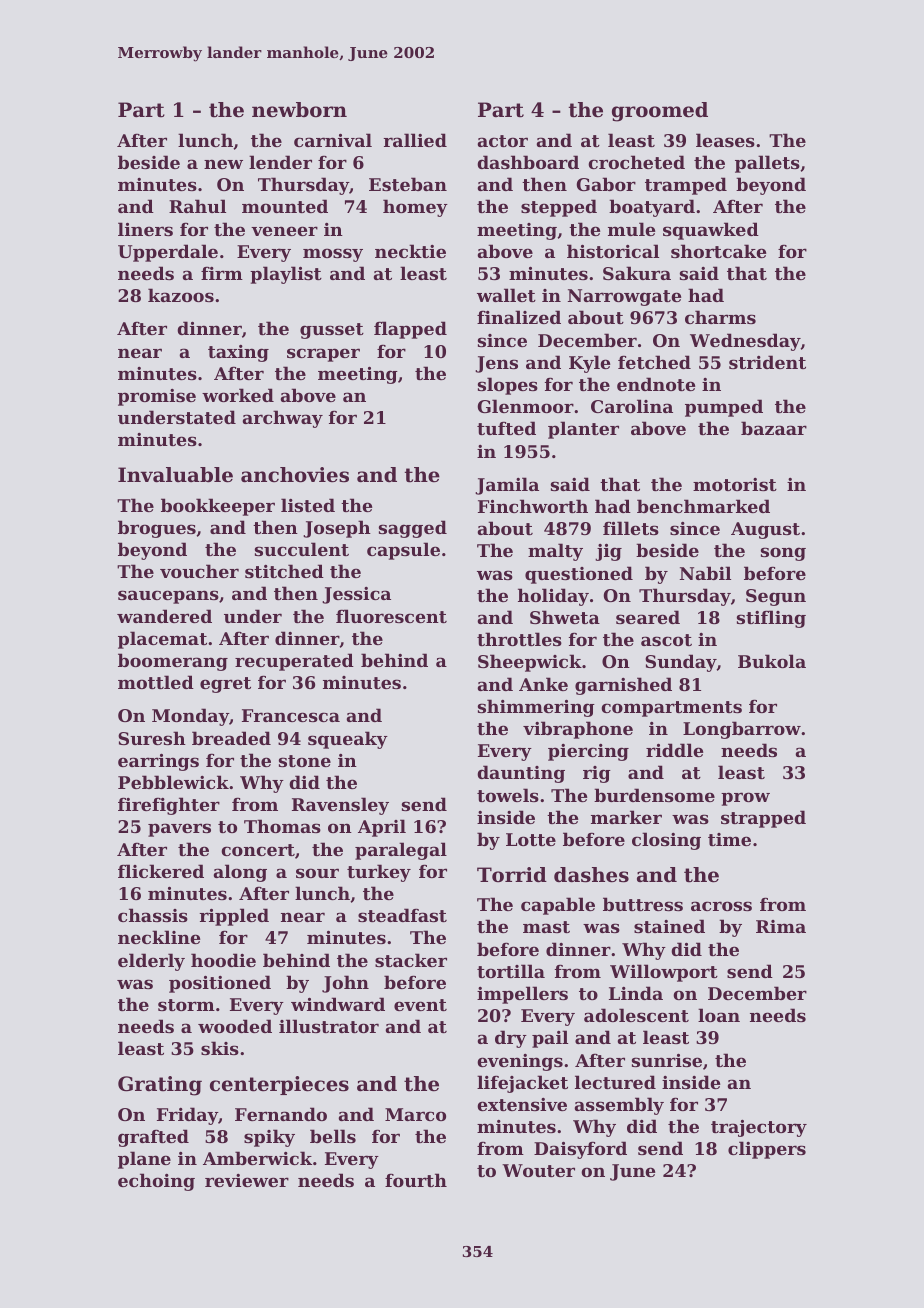 This screenshot has height=1308, width=924. I want to click on dry, so click(511, 1039).
